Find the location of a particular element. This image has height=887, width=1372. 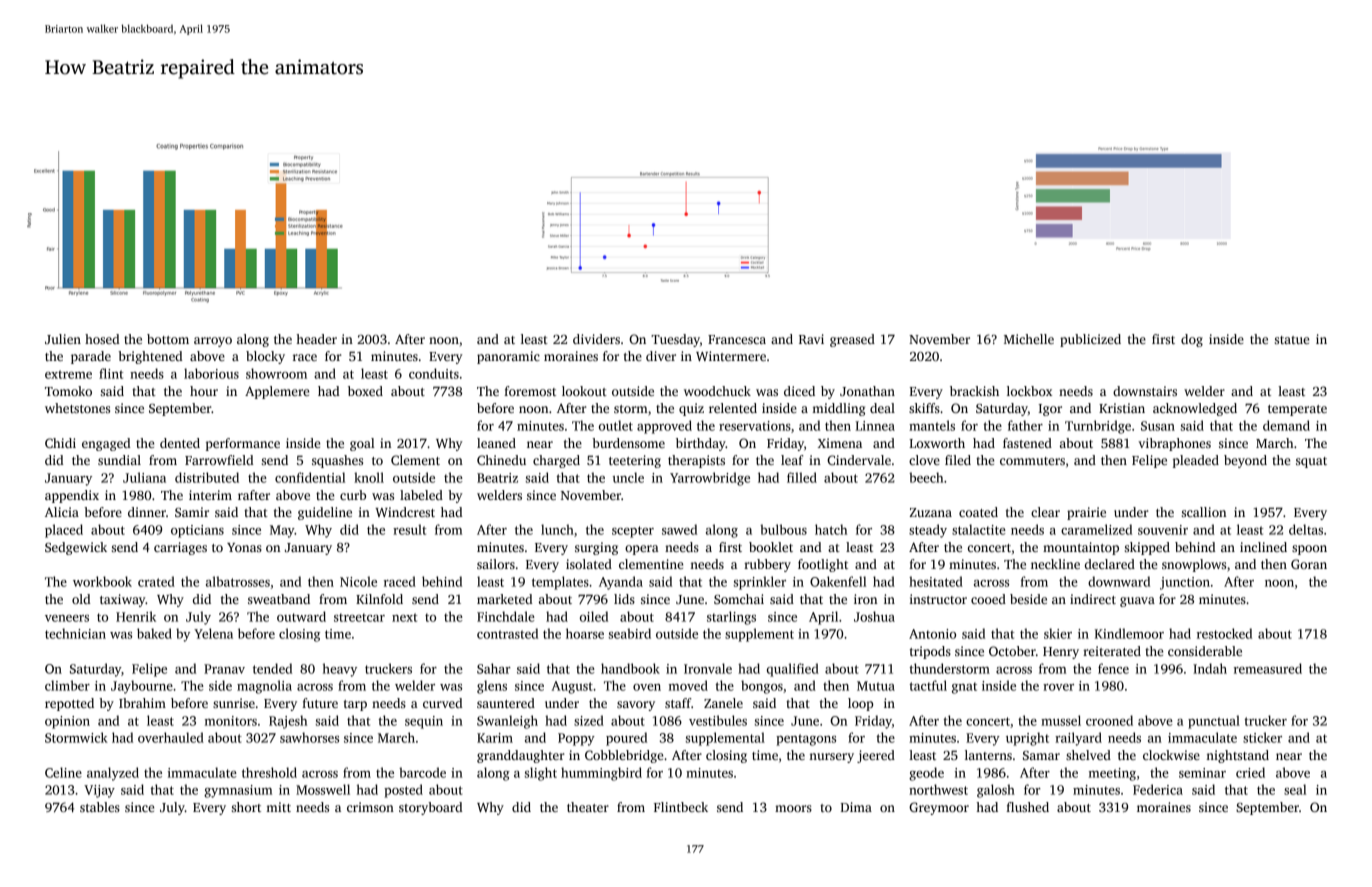

woodchuck is located at coordinates (717, 391).
